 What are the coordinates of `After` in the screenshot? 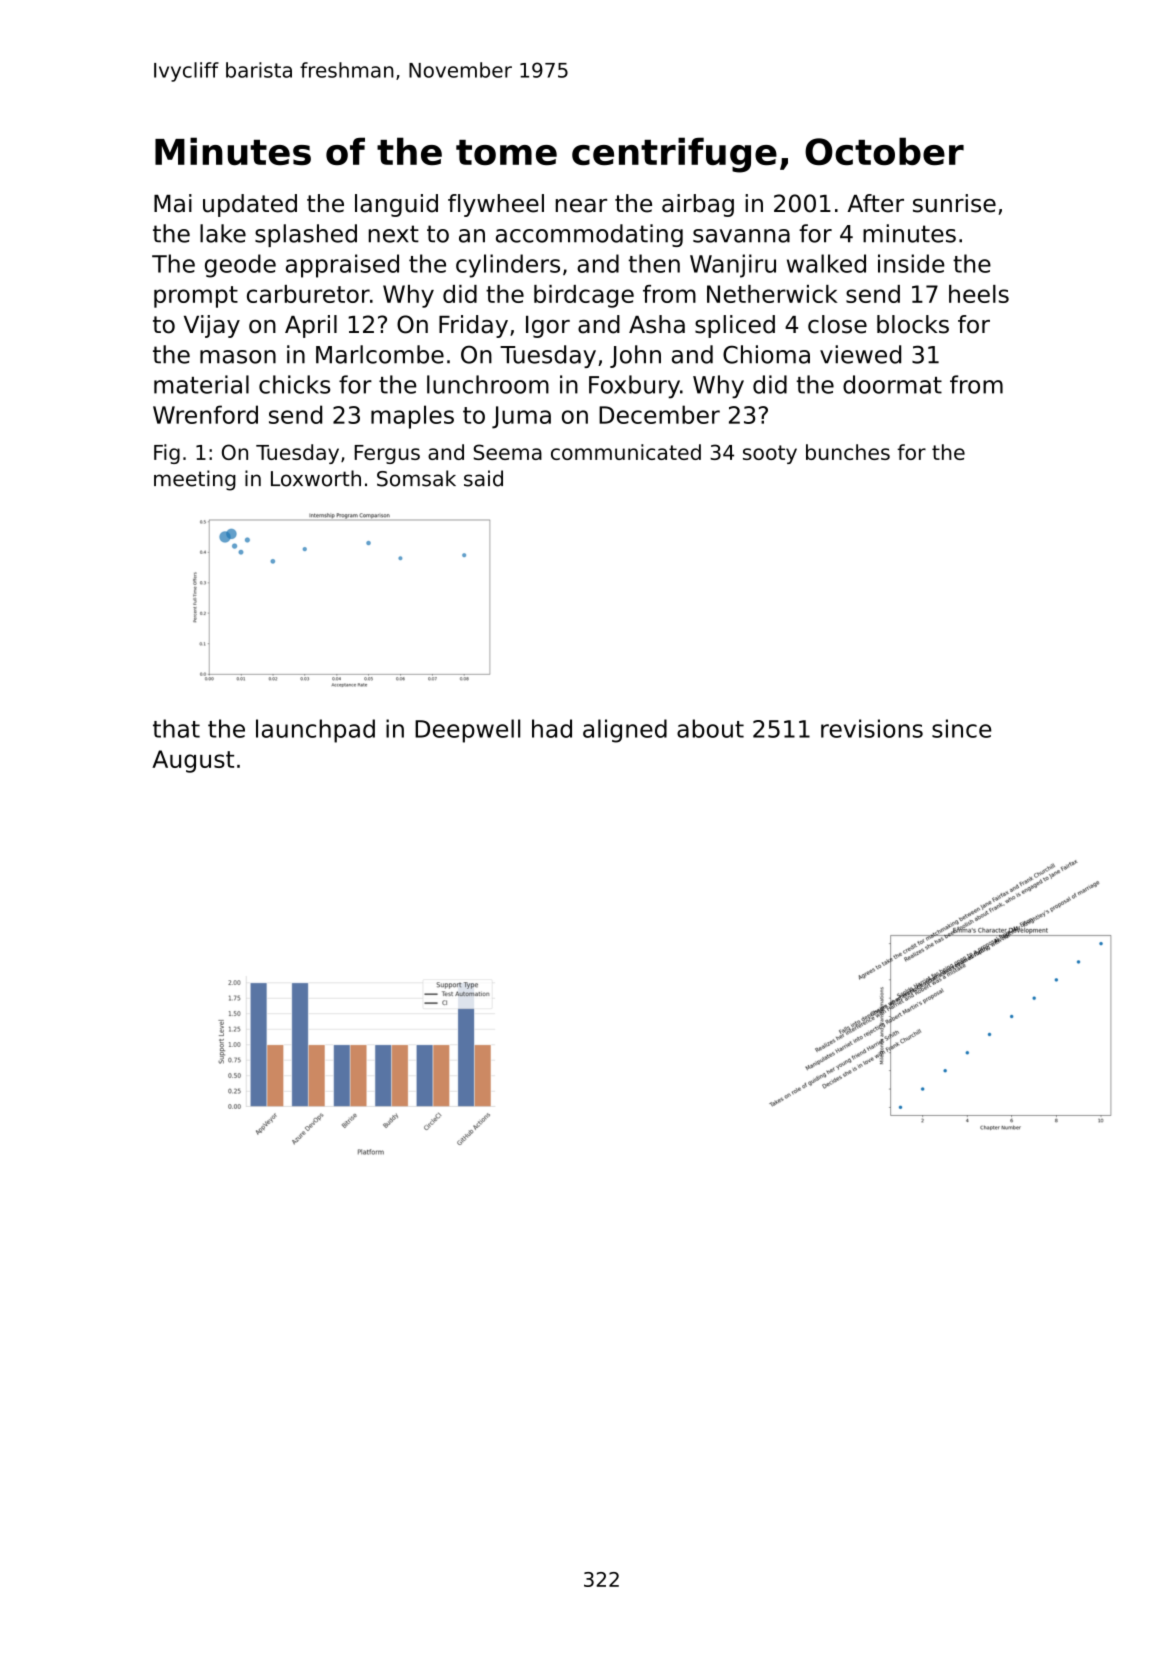 It's located at (876, 203).
